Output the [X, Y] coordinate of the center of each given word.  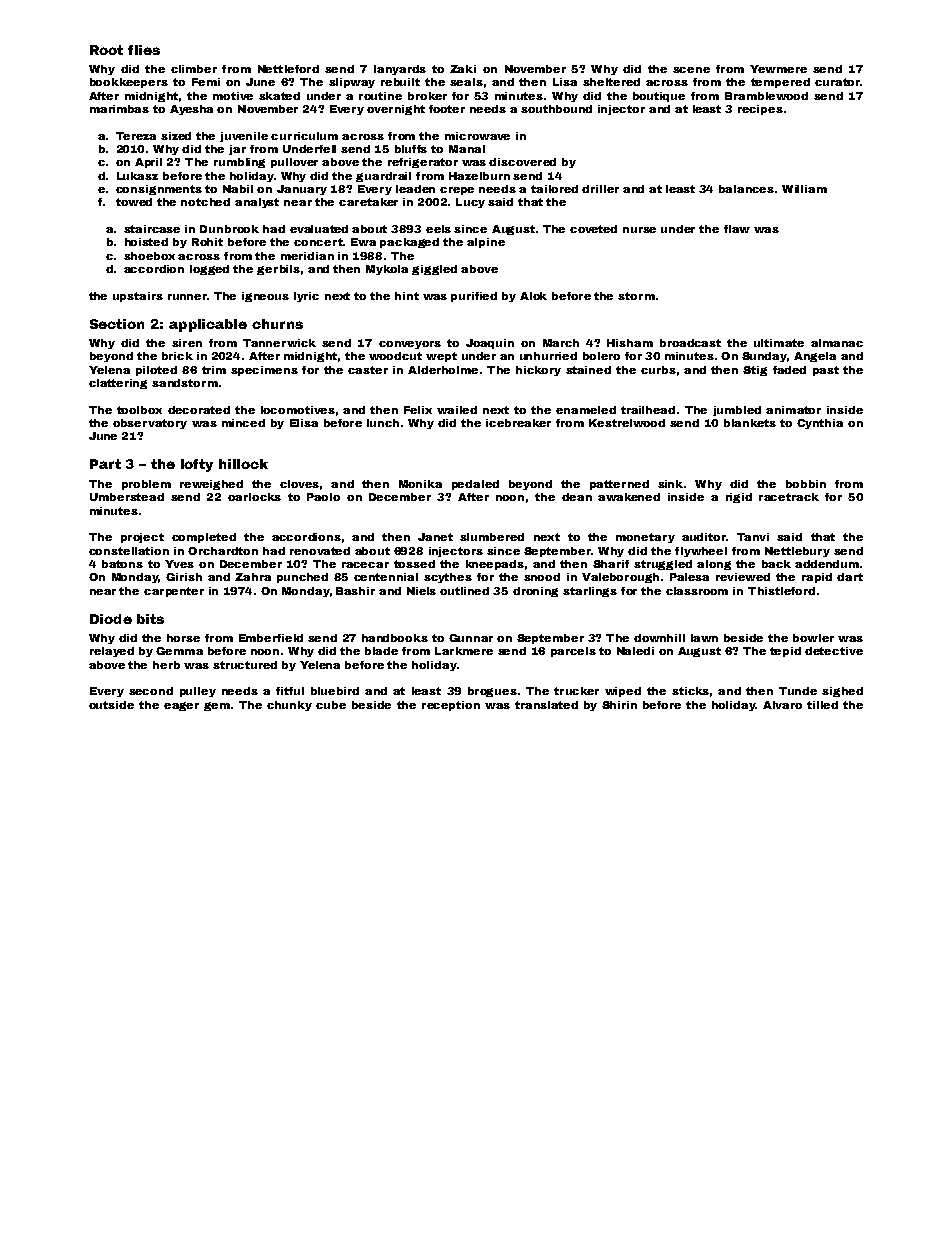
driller [600, 189]
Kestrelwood [627, 423]
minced [243, 423]
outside [111, 705]
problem [146, 485]
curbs [658, 370]
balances [746, 189]
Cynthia [820, 424]
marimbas [119, 109]
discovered [522, 162]
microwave [477, 136]
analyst [257, 203]
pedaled [475, 485]
